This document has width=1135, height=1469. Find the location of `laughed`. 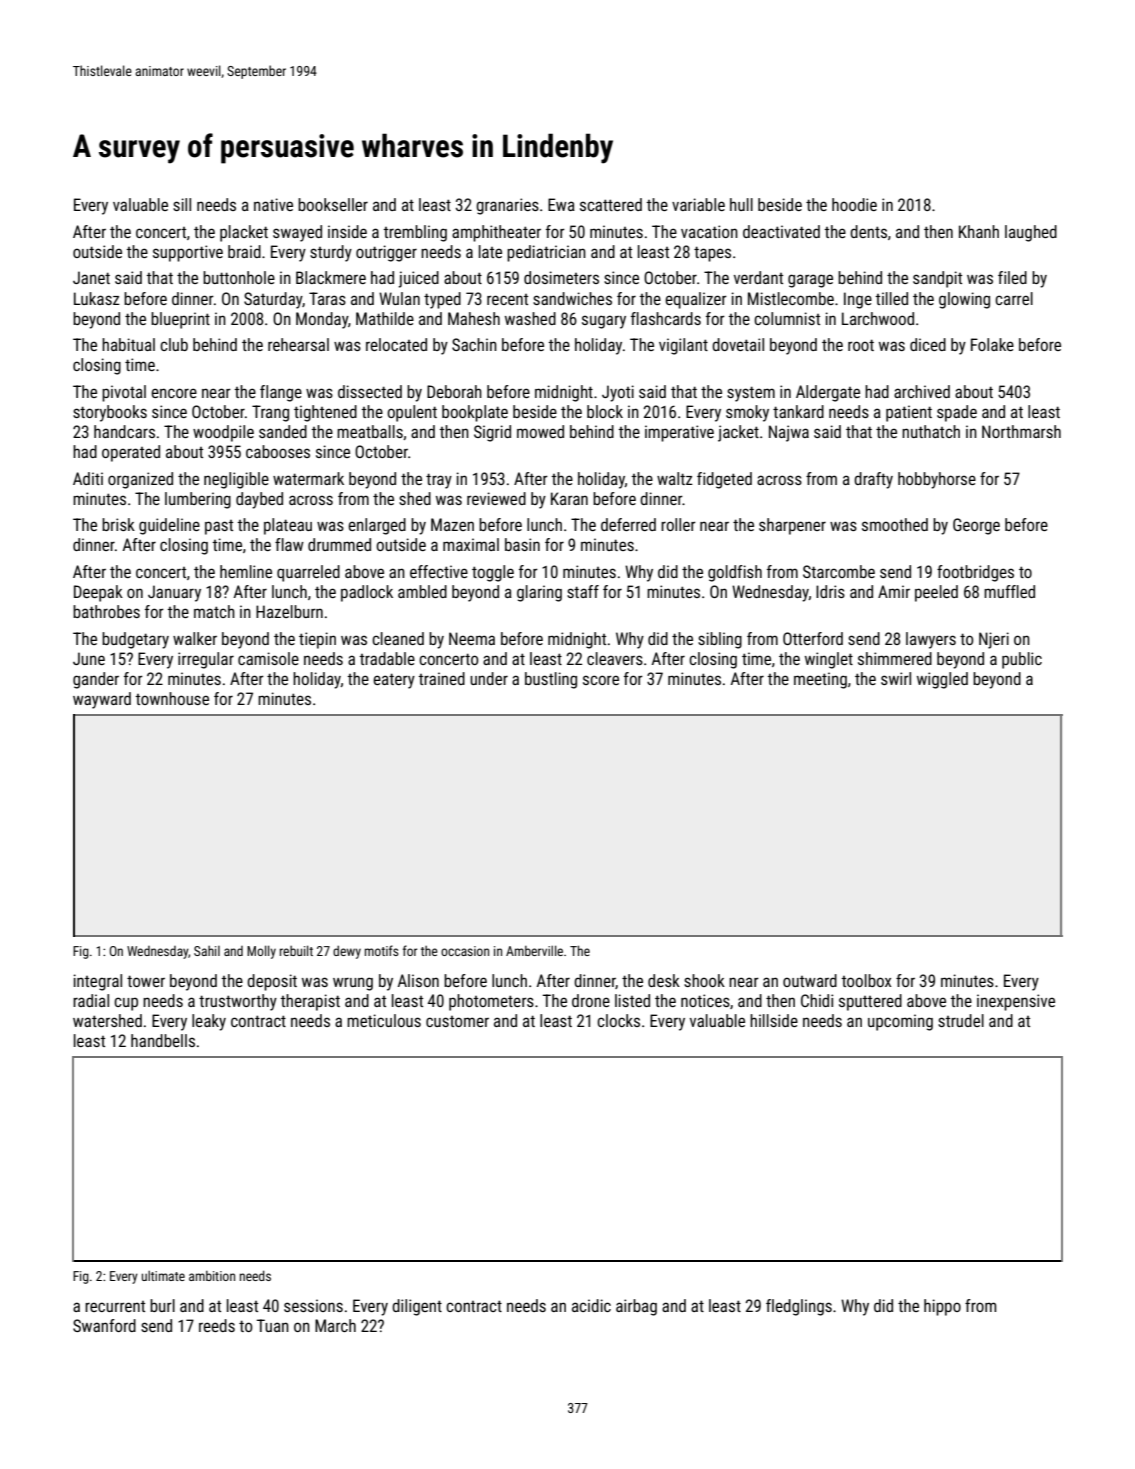

laughed is located at coordinates (1031, 233).
